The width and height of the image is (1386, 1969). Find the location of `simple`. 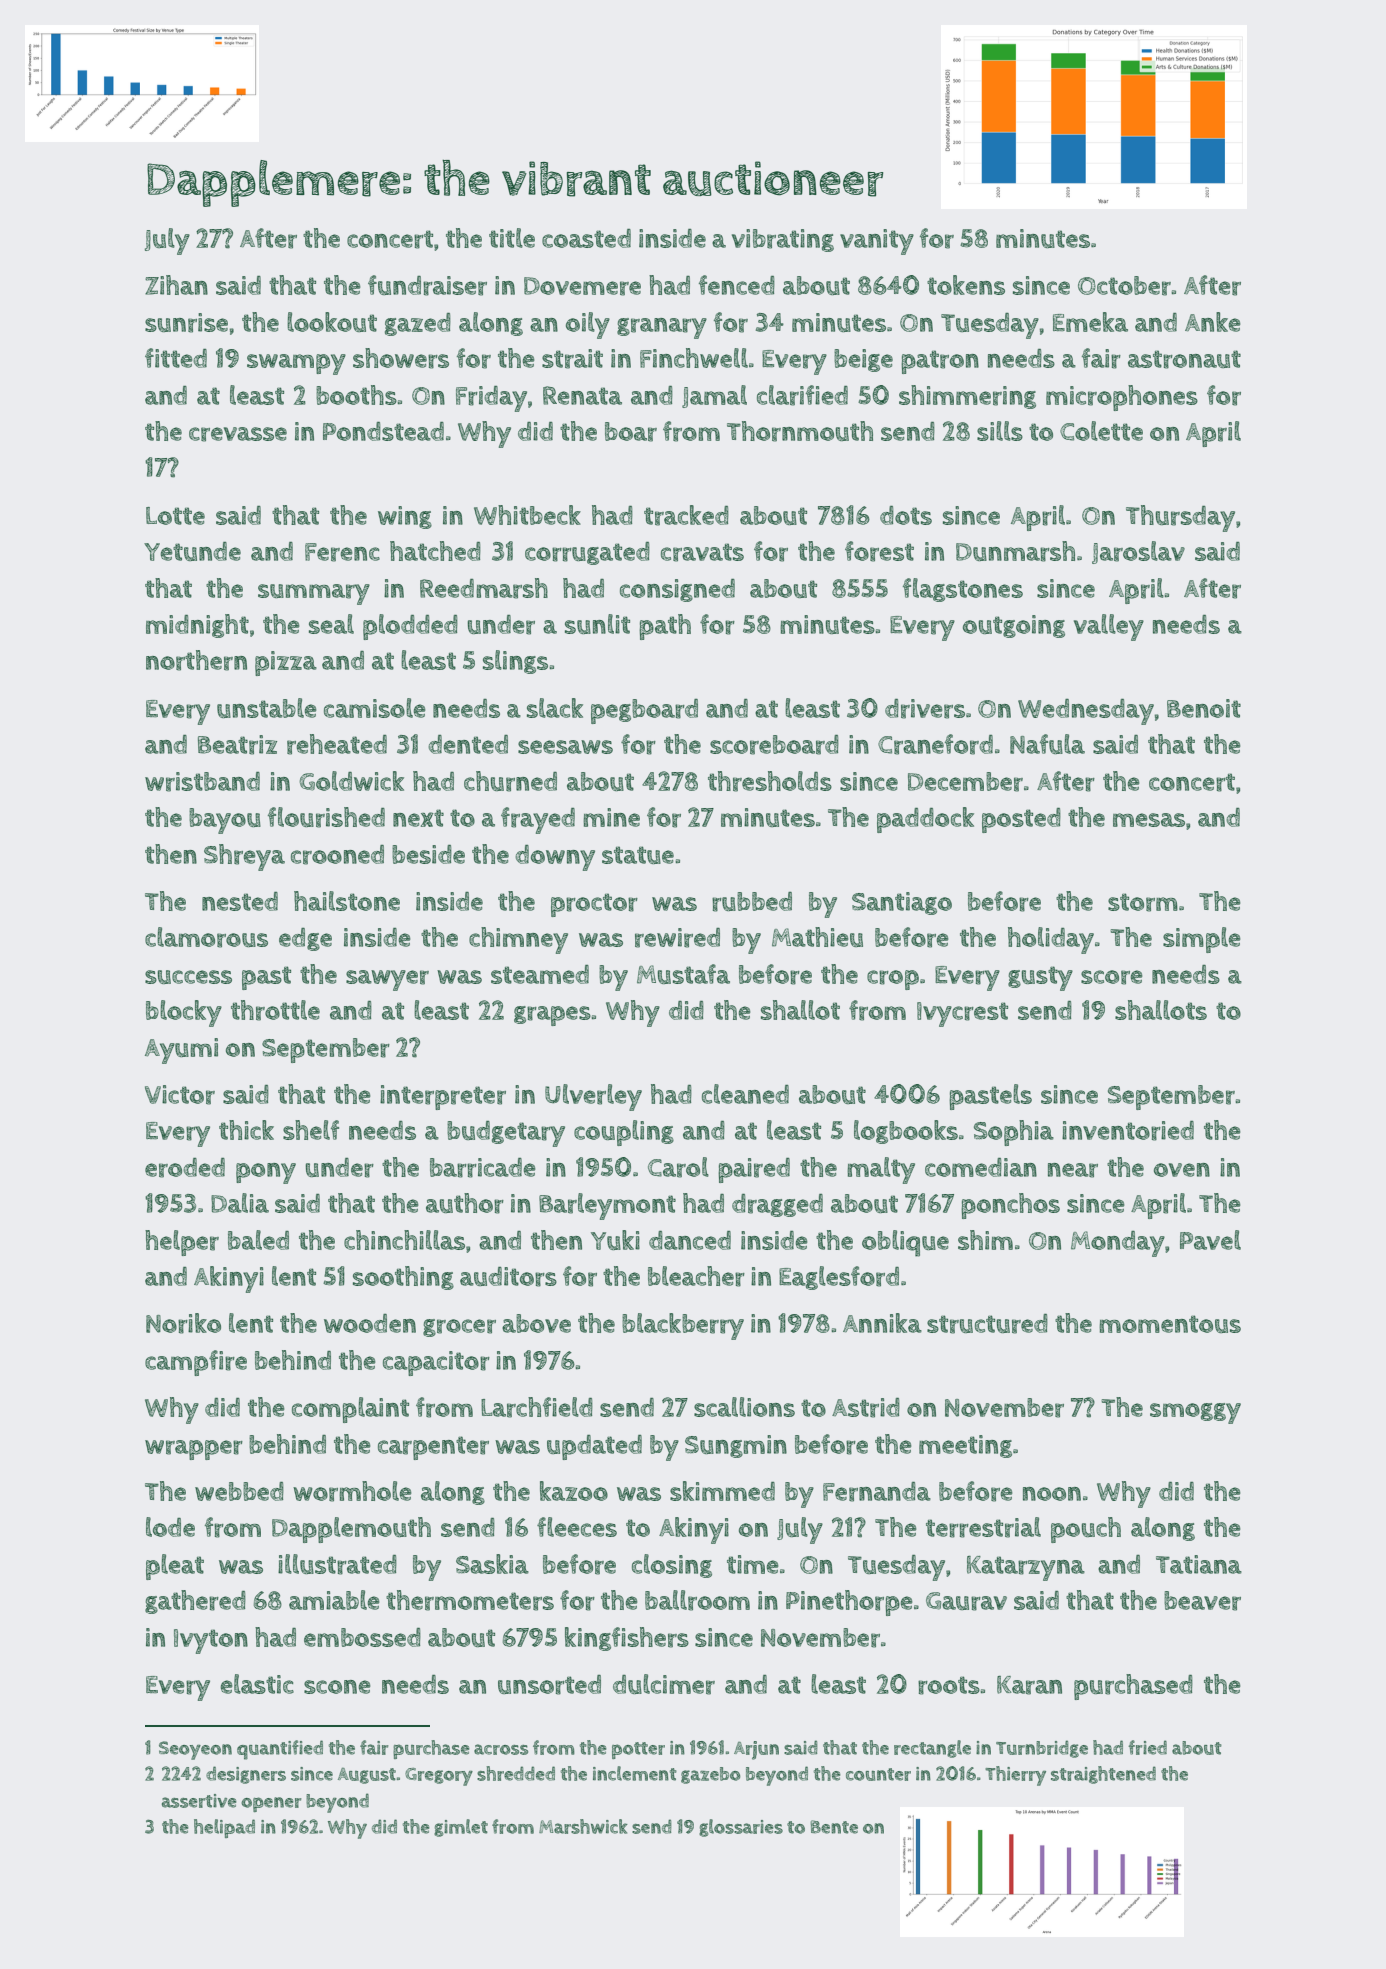

simple is located at coordinates (1202, 940).
